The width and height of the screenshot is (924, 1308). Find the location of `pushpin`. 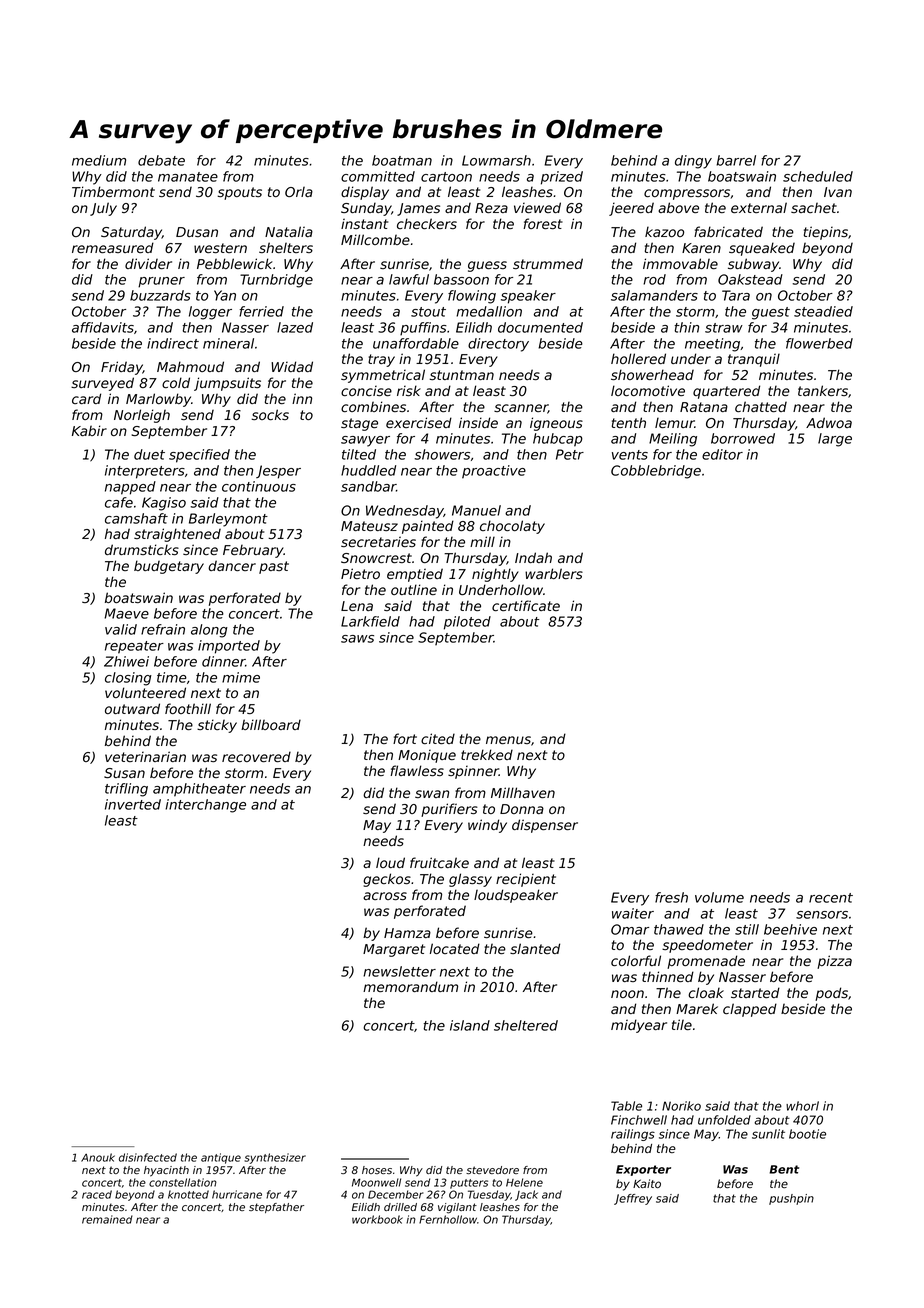

pushpin is located at coordinates (791, 1199).
